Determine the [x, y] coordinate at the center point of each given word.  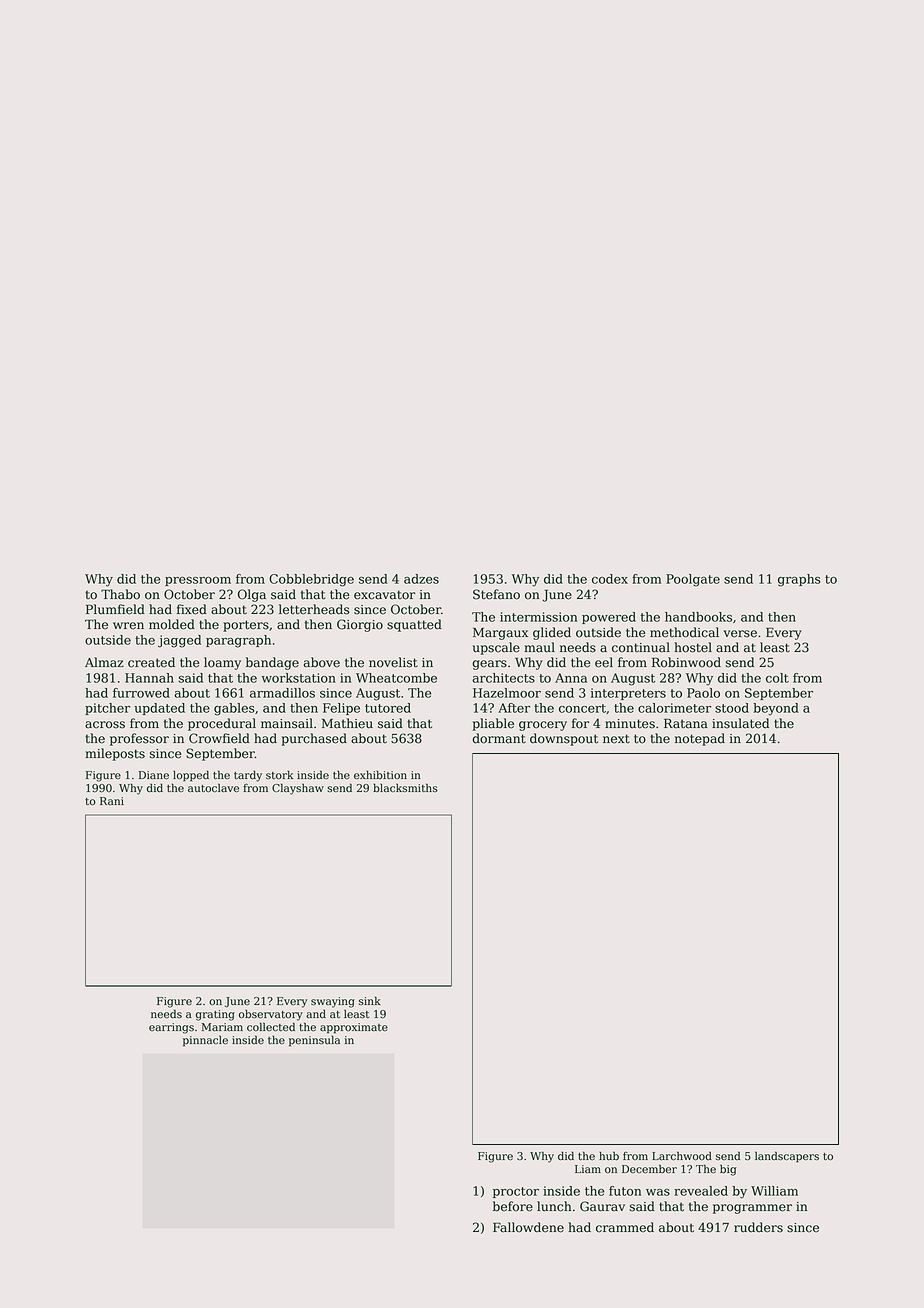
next [616, 739]
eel [604, 662]
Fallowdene [528, 1227]
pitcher [107, 709]
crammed [625, 1227]
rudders [758, 1227]
